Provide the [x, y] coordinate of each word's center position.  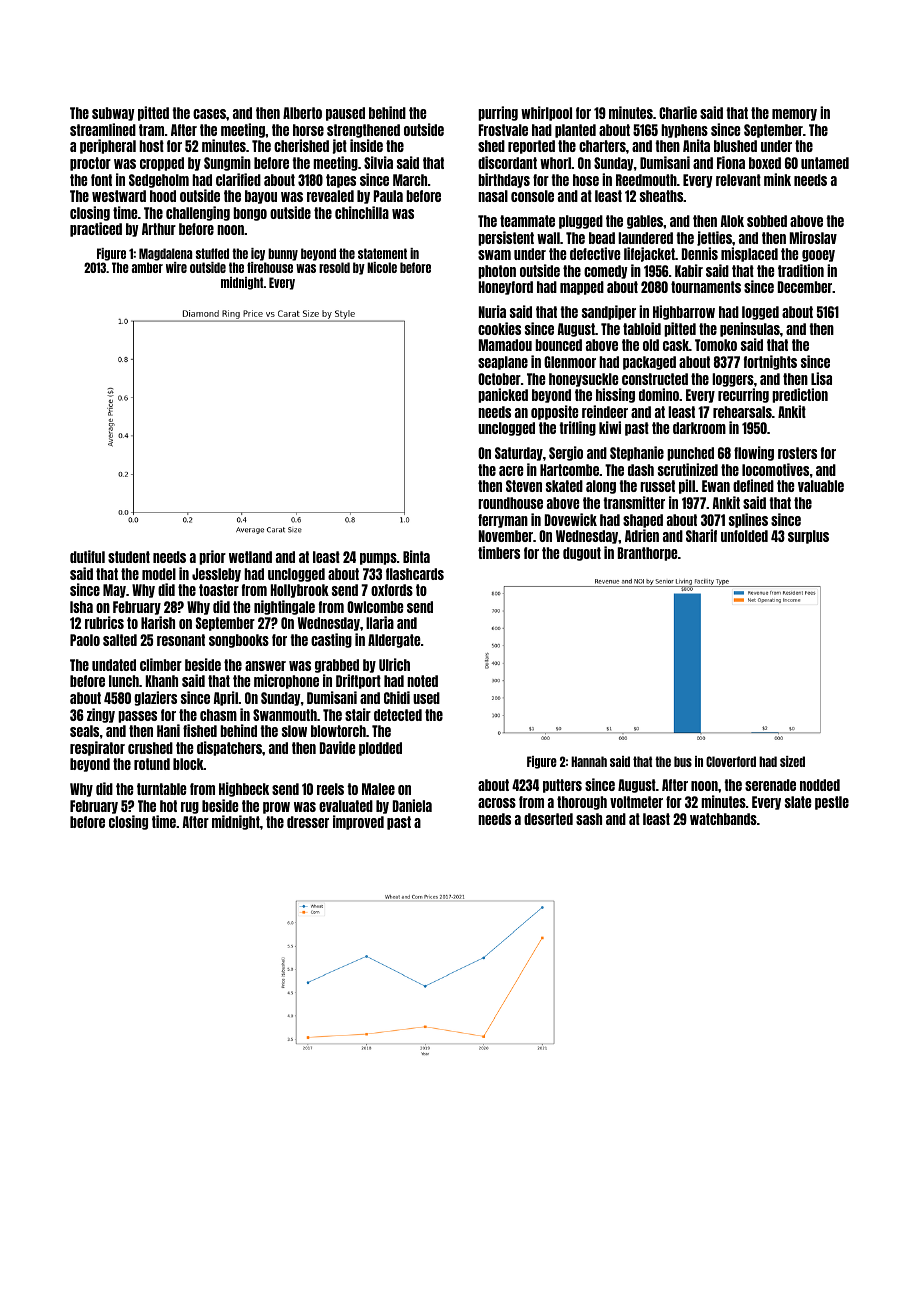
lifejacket [649, 254]
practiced [96, 229]
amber [147, 267]
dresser [308, 822]
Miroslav [813, 237]
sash [589, 819]
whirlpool [546, 113]
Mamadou [505, 345]
